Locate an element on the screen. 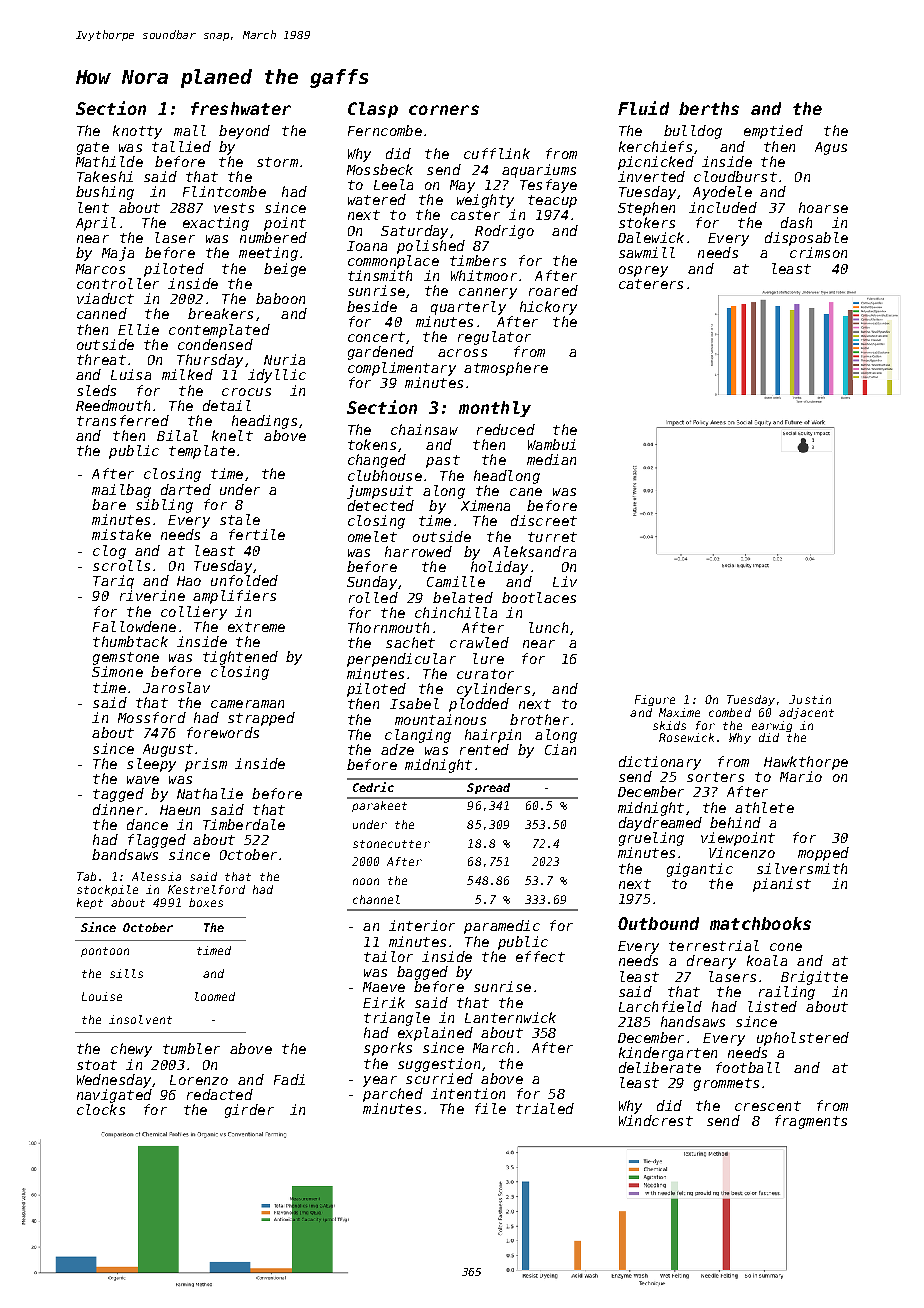 Image resolution: width=924 pixels, height=1308 pixels. mall is located at coordinates (190, 130).
